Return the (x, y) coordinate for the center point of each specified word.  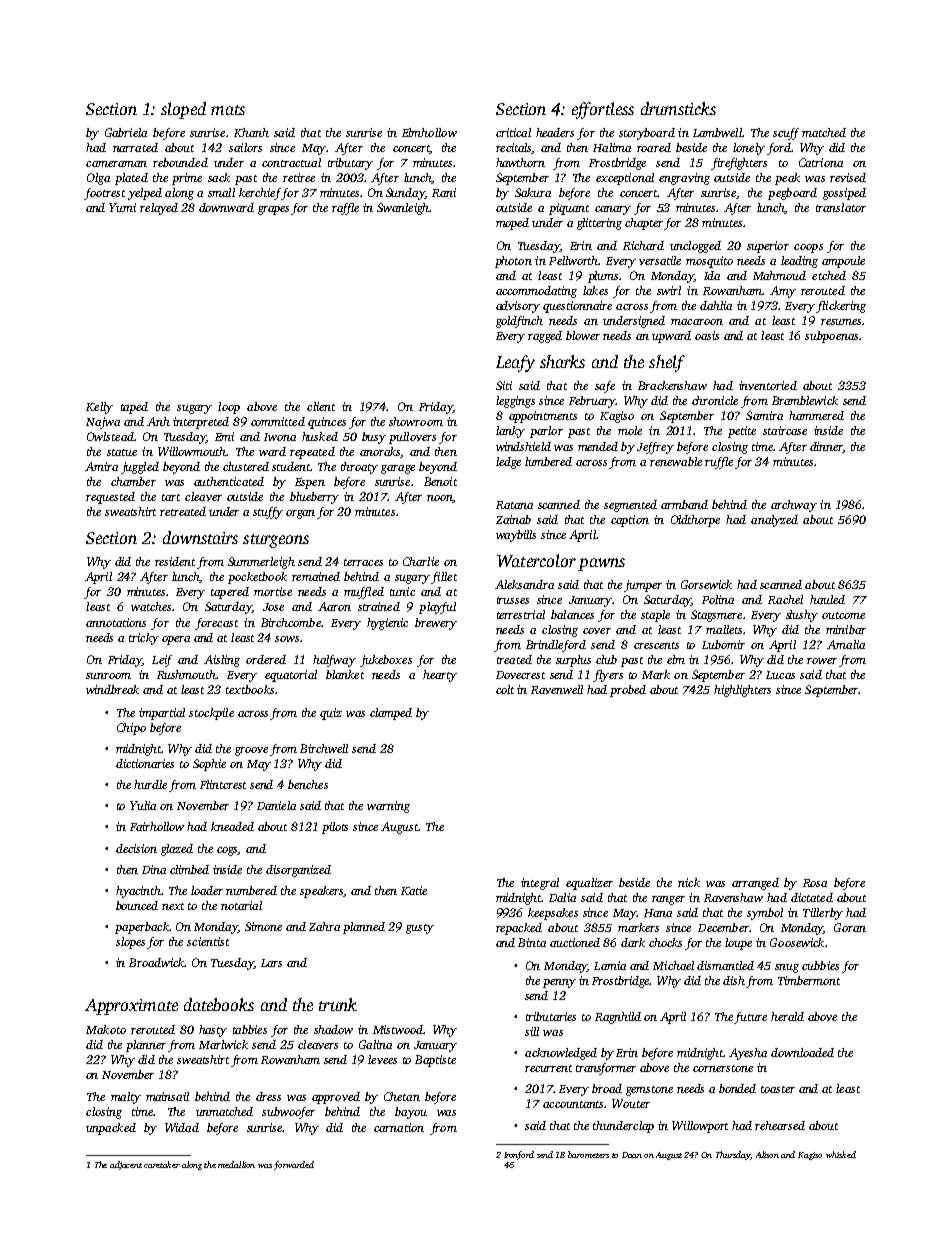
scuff (786, 134)
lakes (595, 290)
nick (689, 882)
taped (134, 408)
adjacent (126, 1165)
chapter (645, 224)
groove (251, 751)
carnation (399, 1127)
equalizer (589, 884)
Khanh (251, 132)
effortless (603, 110)
